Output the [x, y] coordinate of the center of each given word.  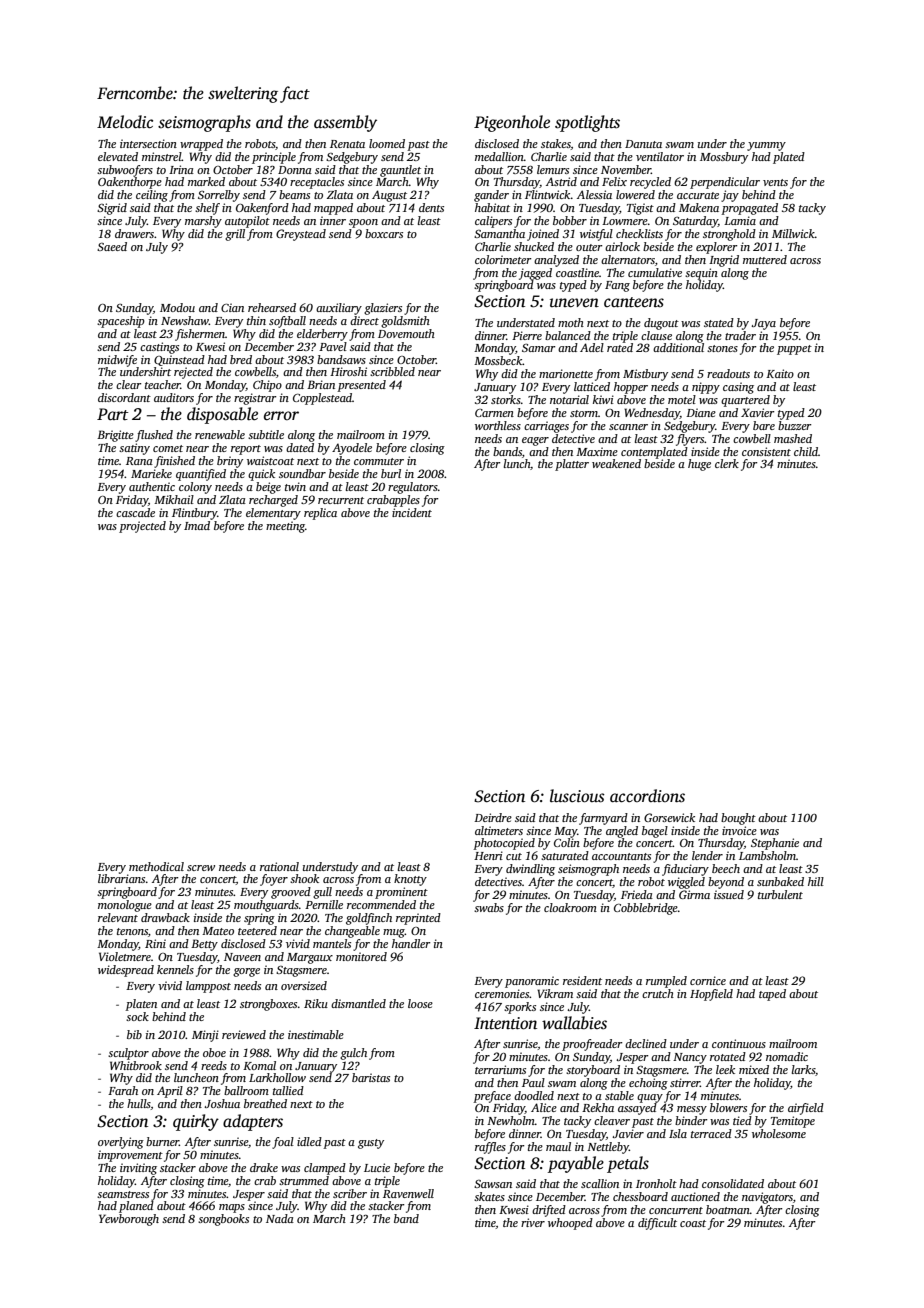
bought [738, 819]
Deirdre [493, 817]
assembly [345, 123]
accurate [698, 195]
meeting [285, 527]
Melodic [125, 122]
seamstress [123, 1194]
